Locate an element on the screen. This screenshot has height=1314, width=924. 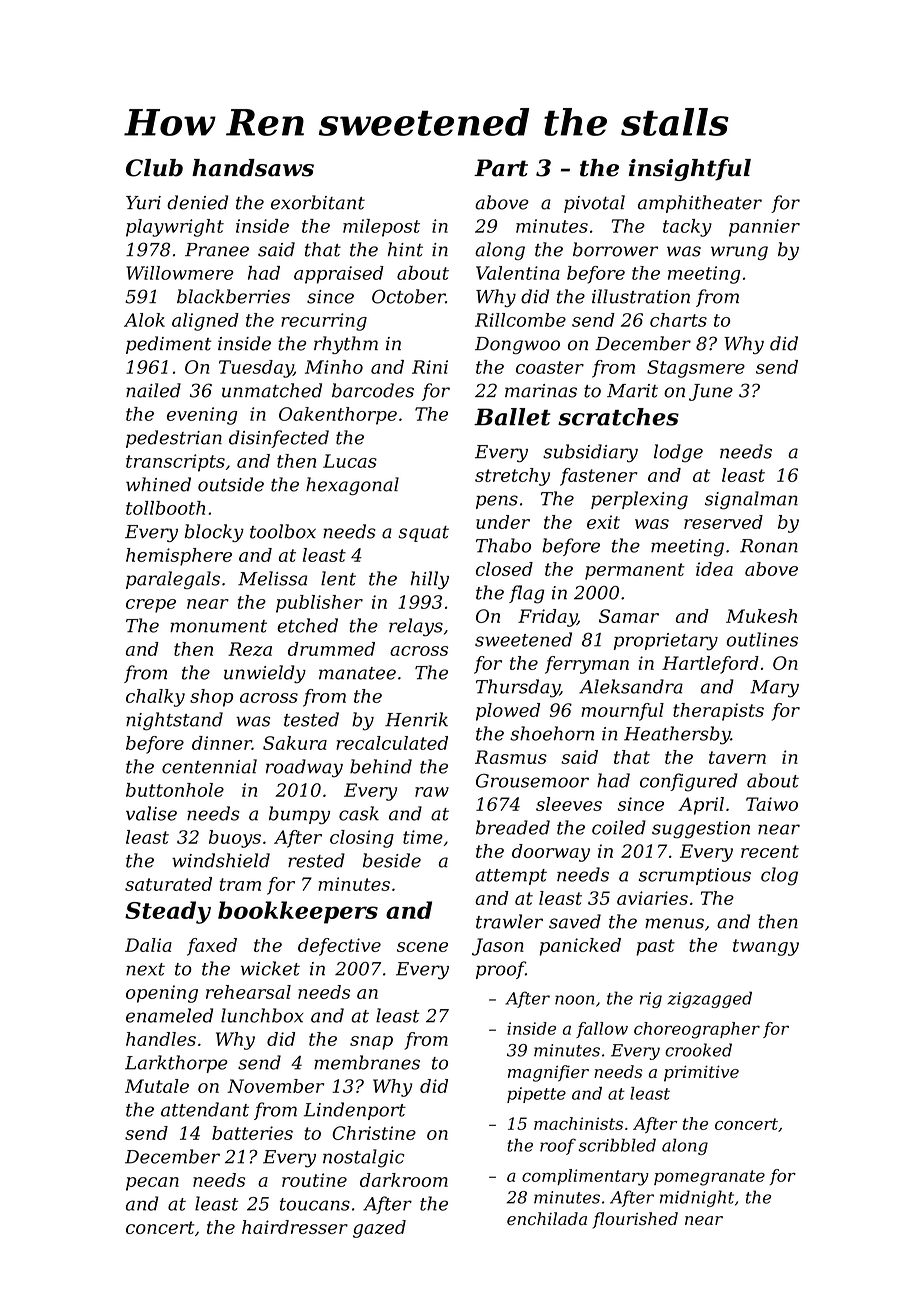
Part is located at coordinates (501, 168).
